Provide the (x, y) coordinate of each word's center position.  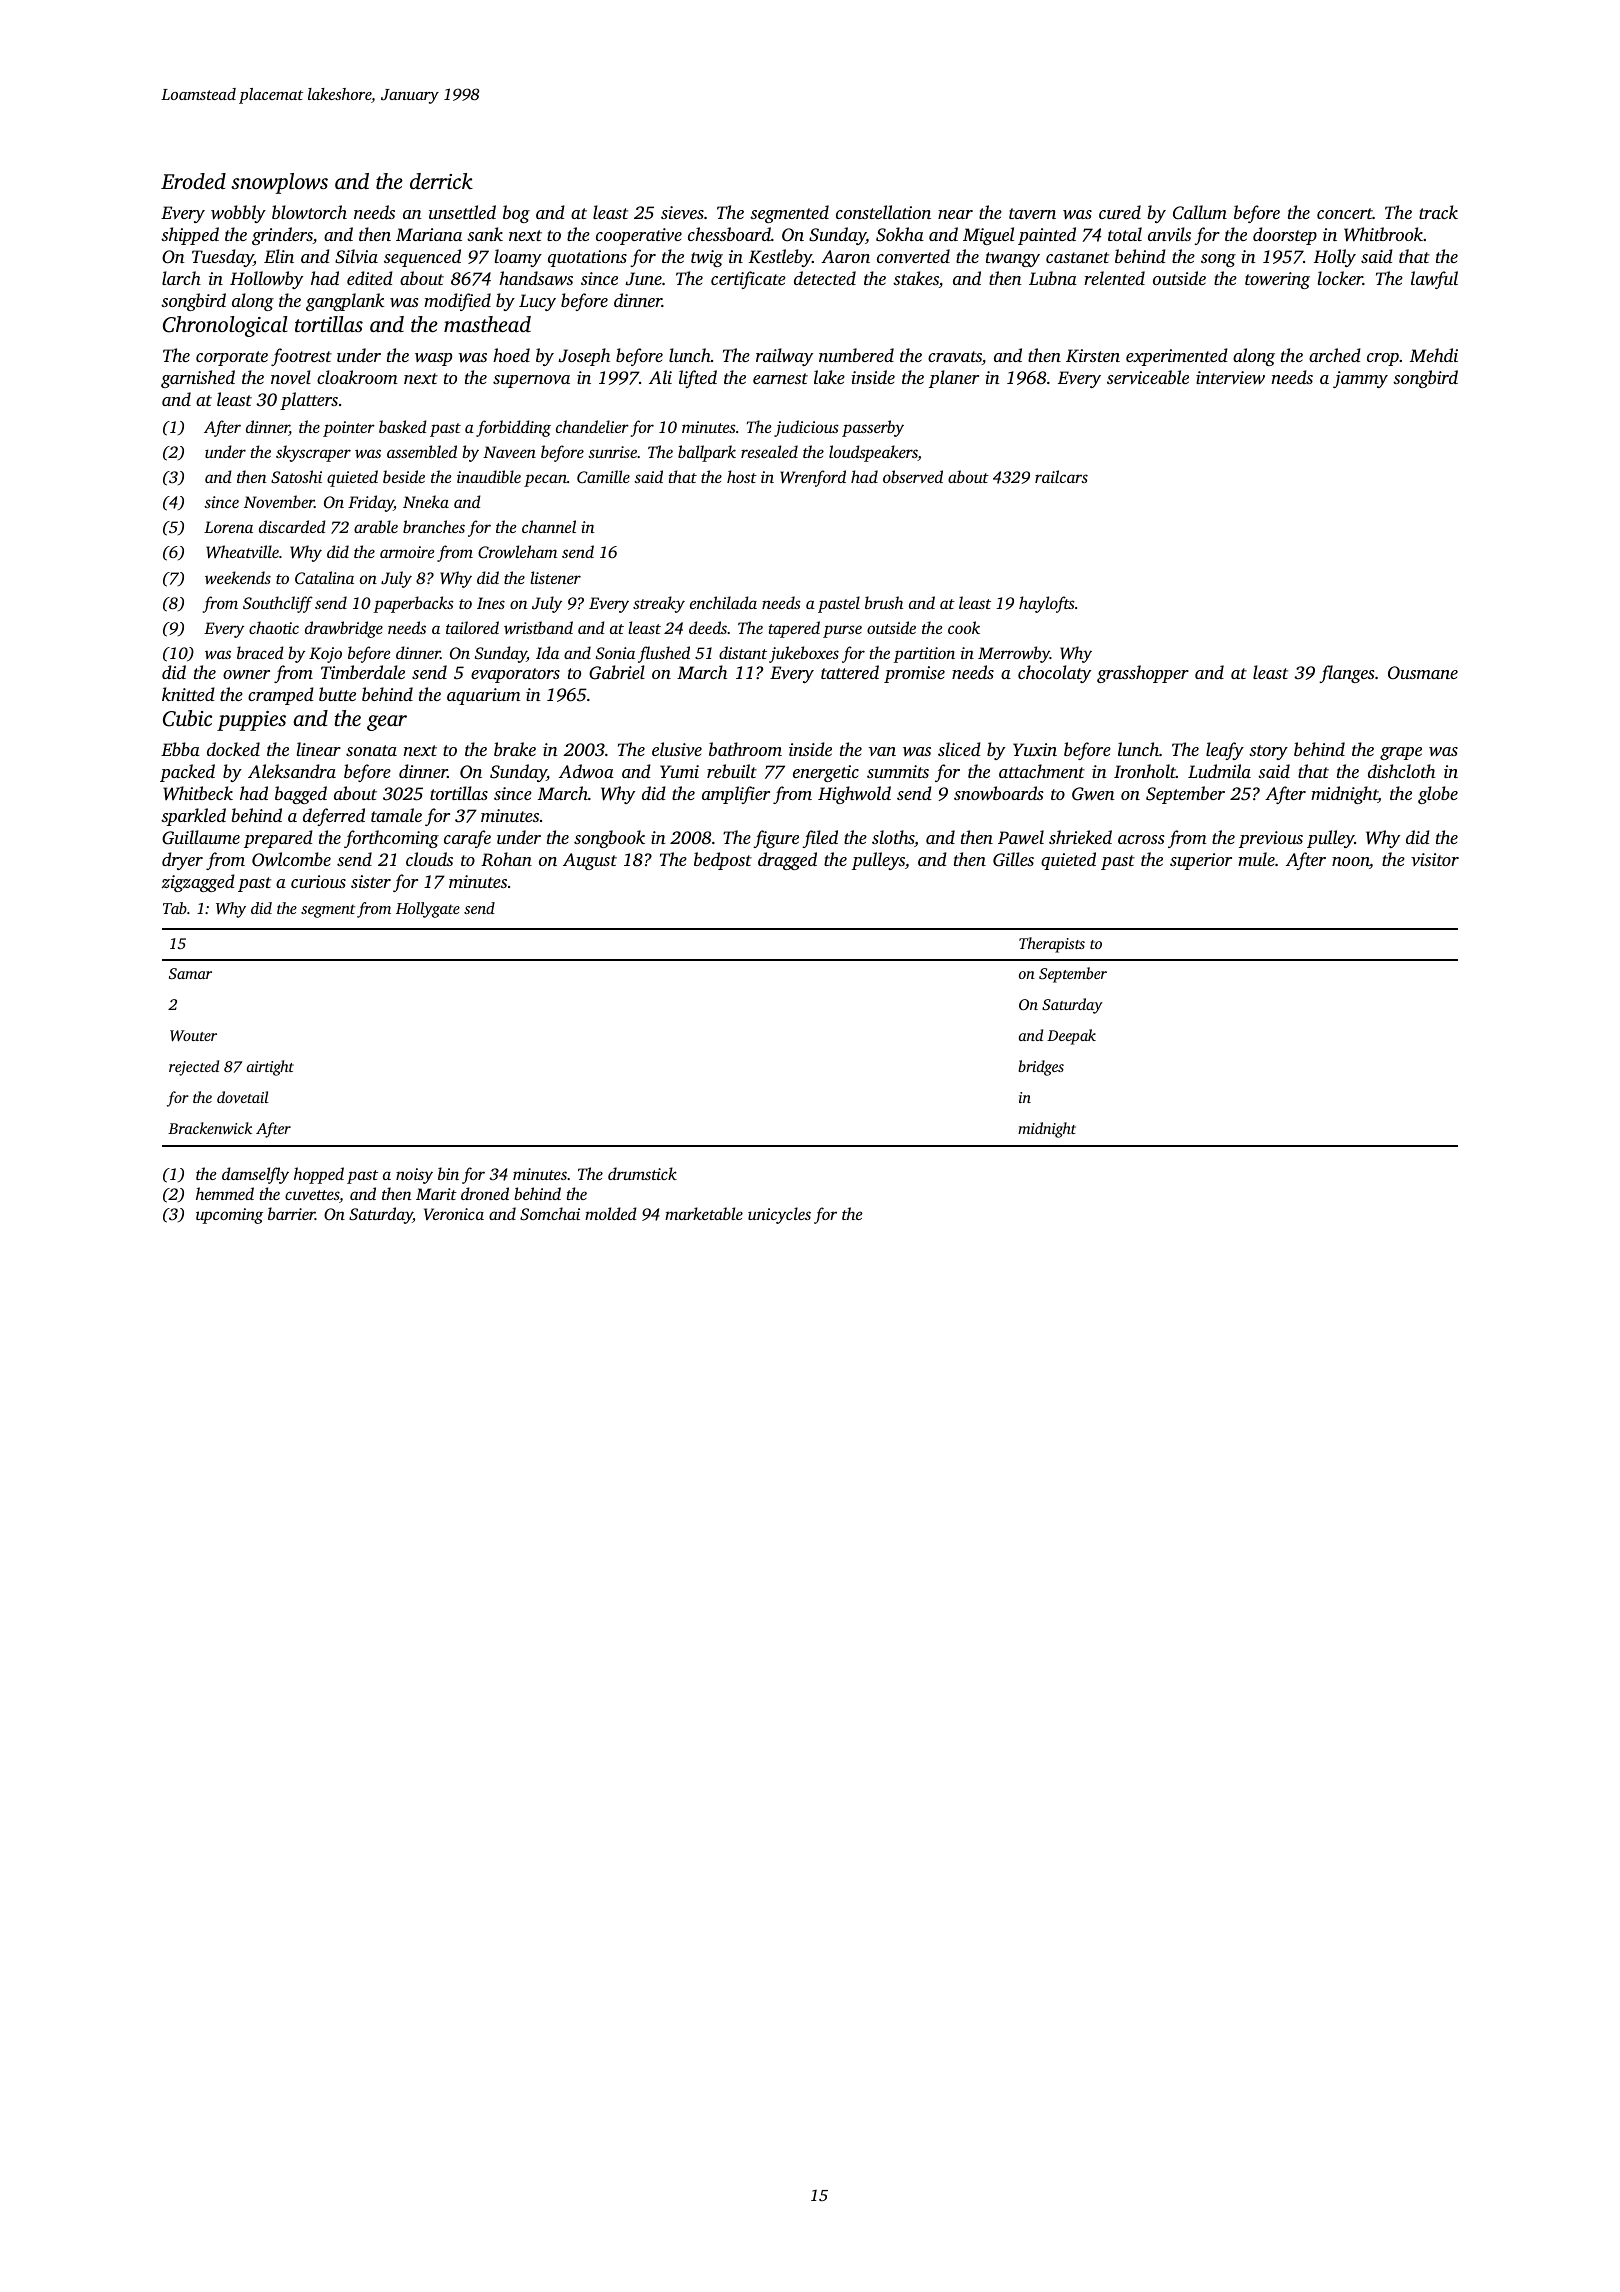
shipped (190, 236)
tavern (1032, 213)
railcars (1061, 476)
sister (371, 881)
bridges (1041, 1068)
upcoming (229, 1216)
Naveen (509, 452)
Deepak (1071, 1037)
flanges (1346, 674)
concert (1345, 213)
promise (914, 674)
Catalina (324, 578)
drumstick (642, 1173)
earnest (780, 378)
